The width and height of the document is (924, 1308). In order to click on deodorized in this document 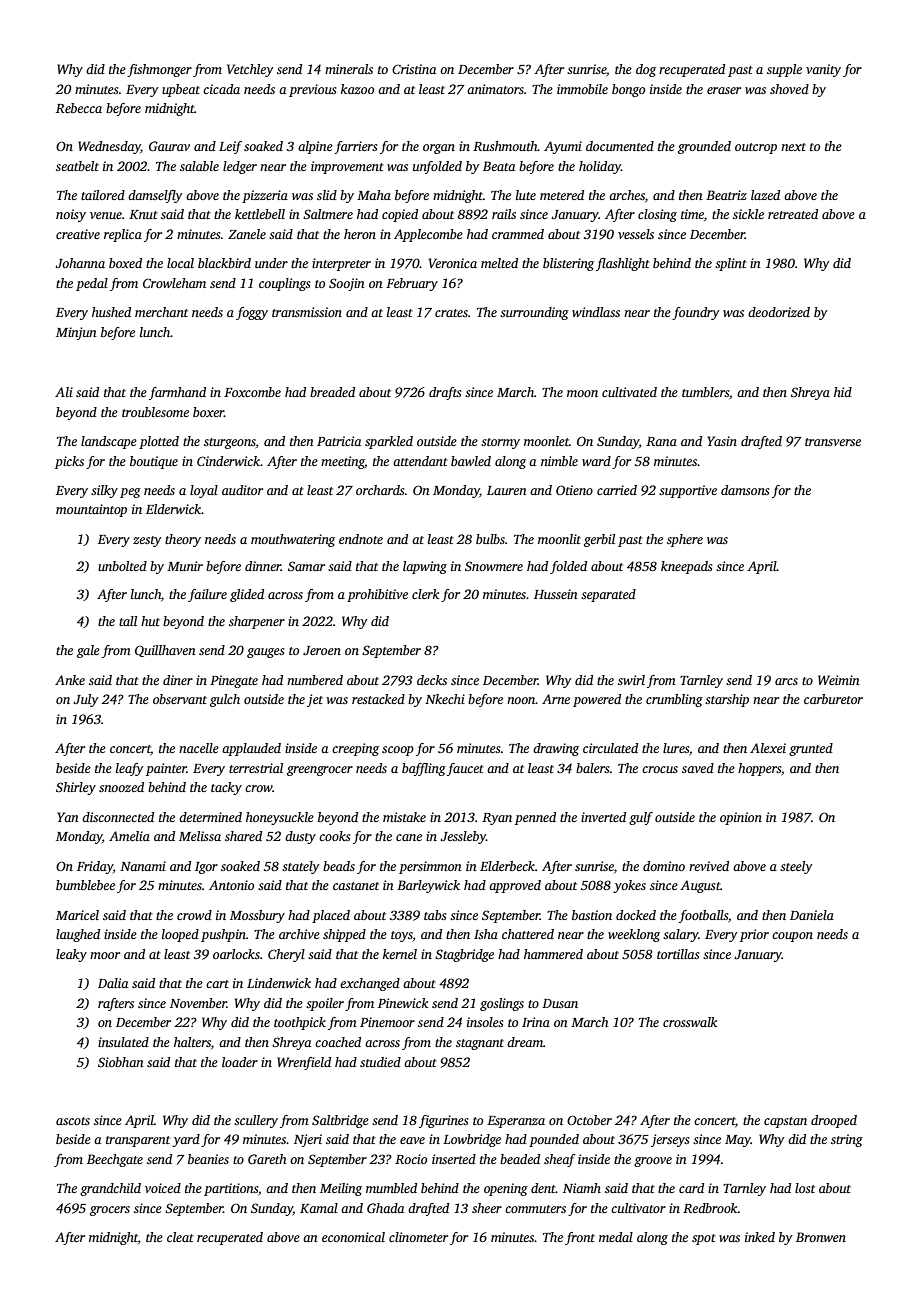, I will do `click(779, 312)`.
